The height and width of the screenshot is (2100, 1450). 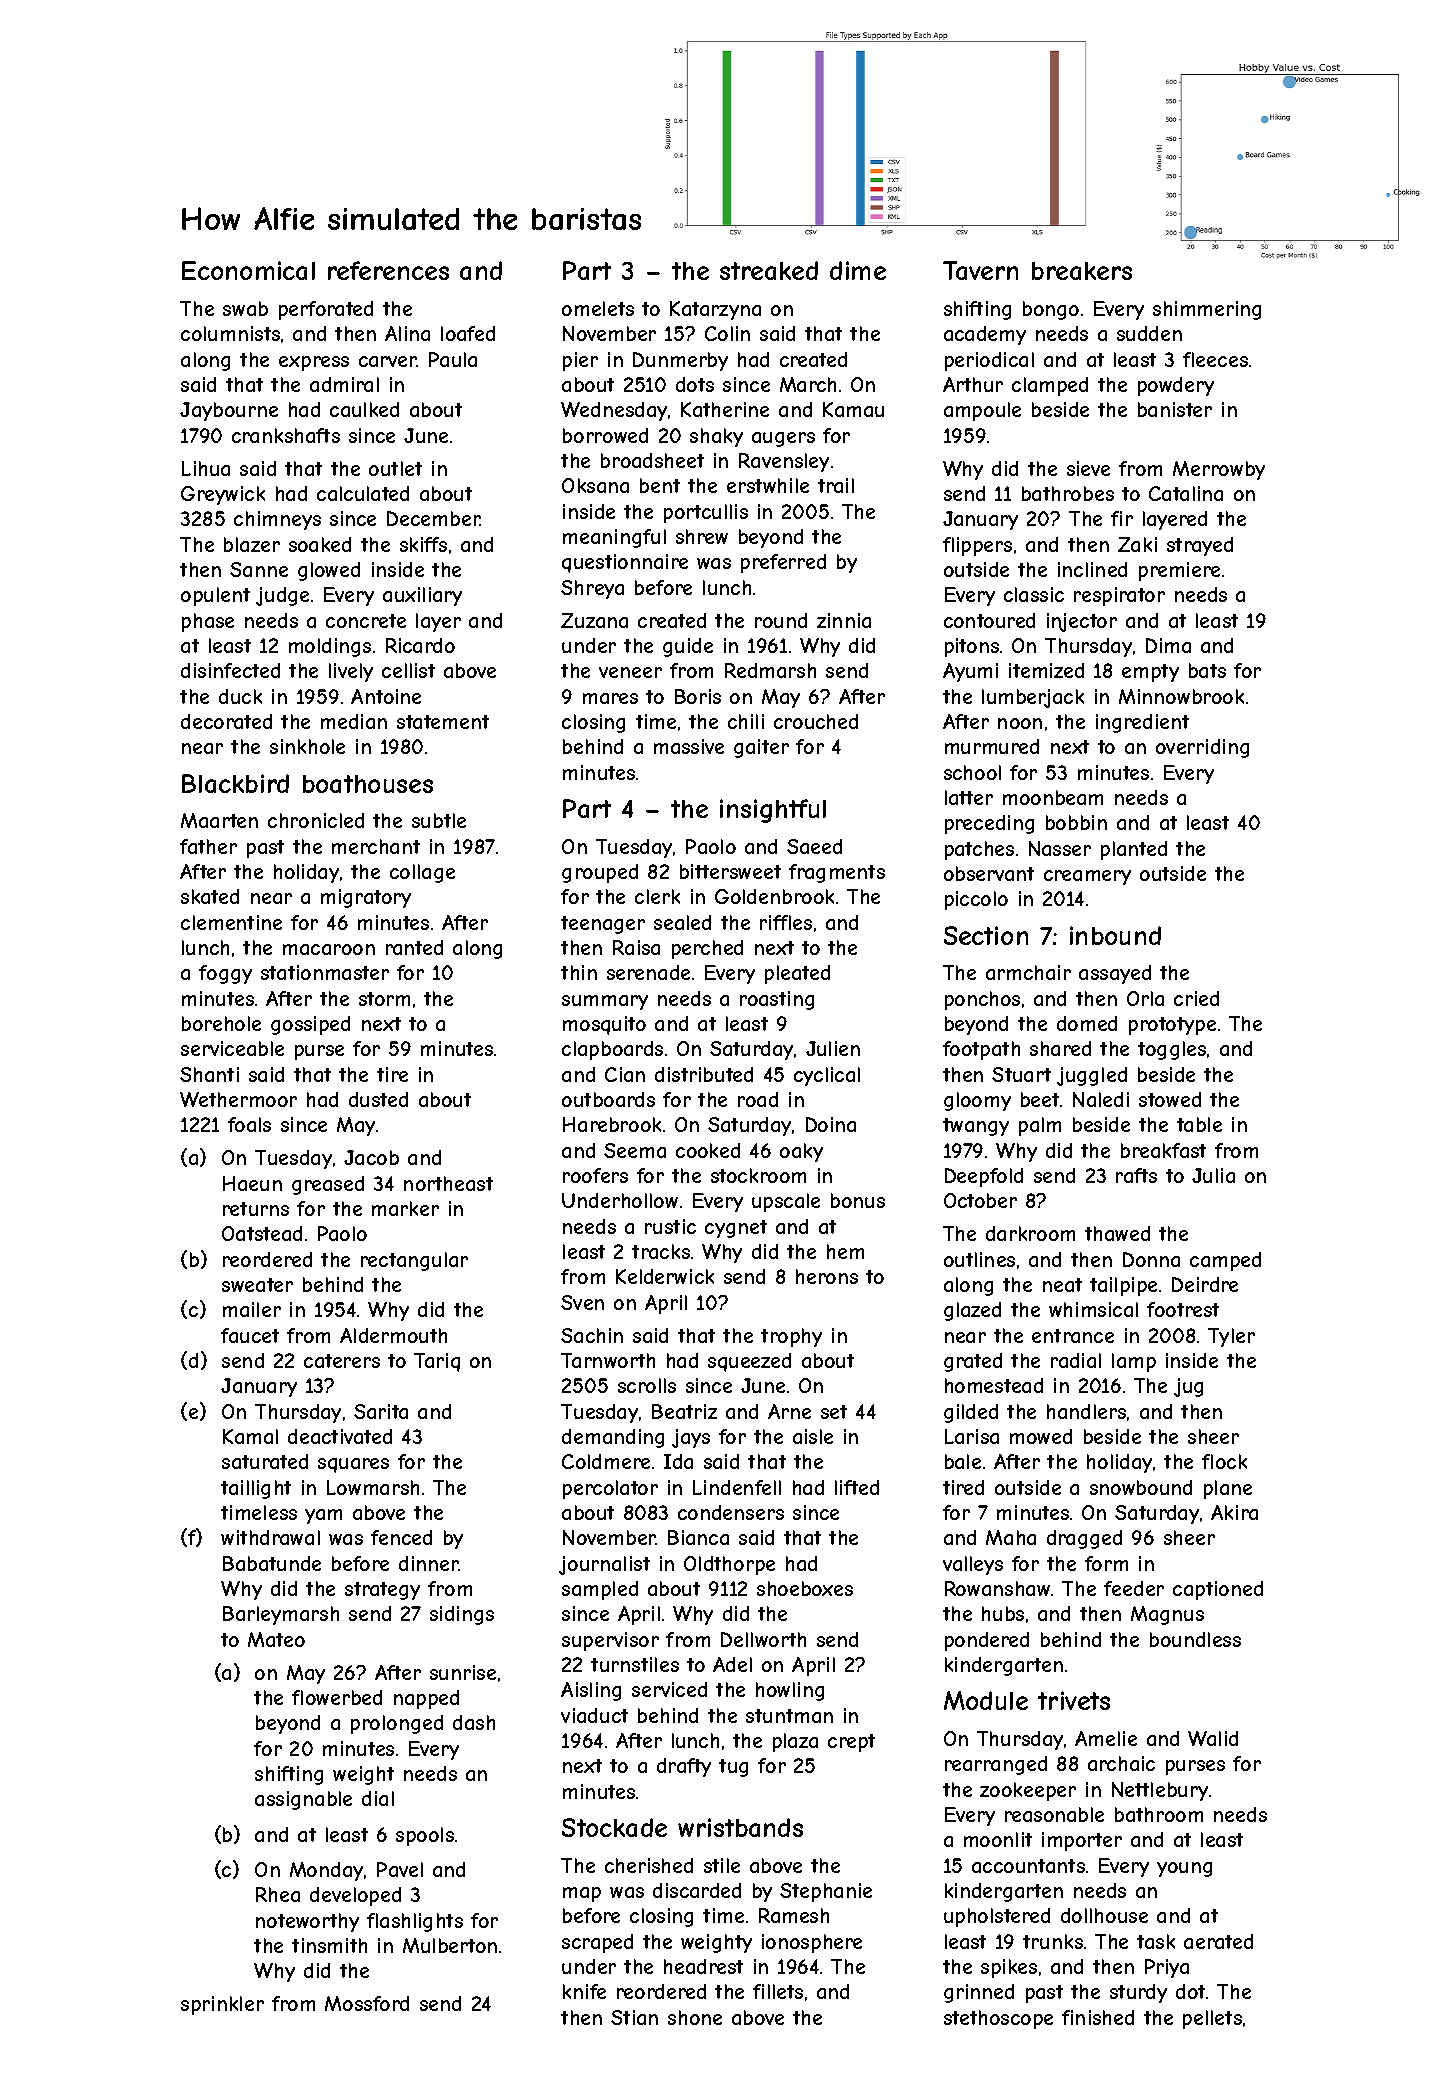 What do you see at coordinates (221, 1023) in the screenshot?
I see `borehole` at bounding box center [221, 1023].
